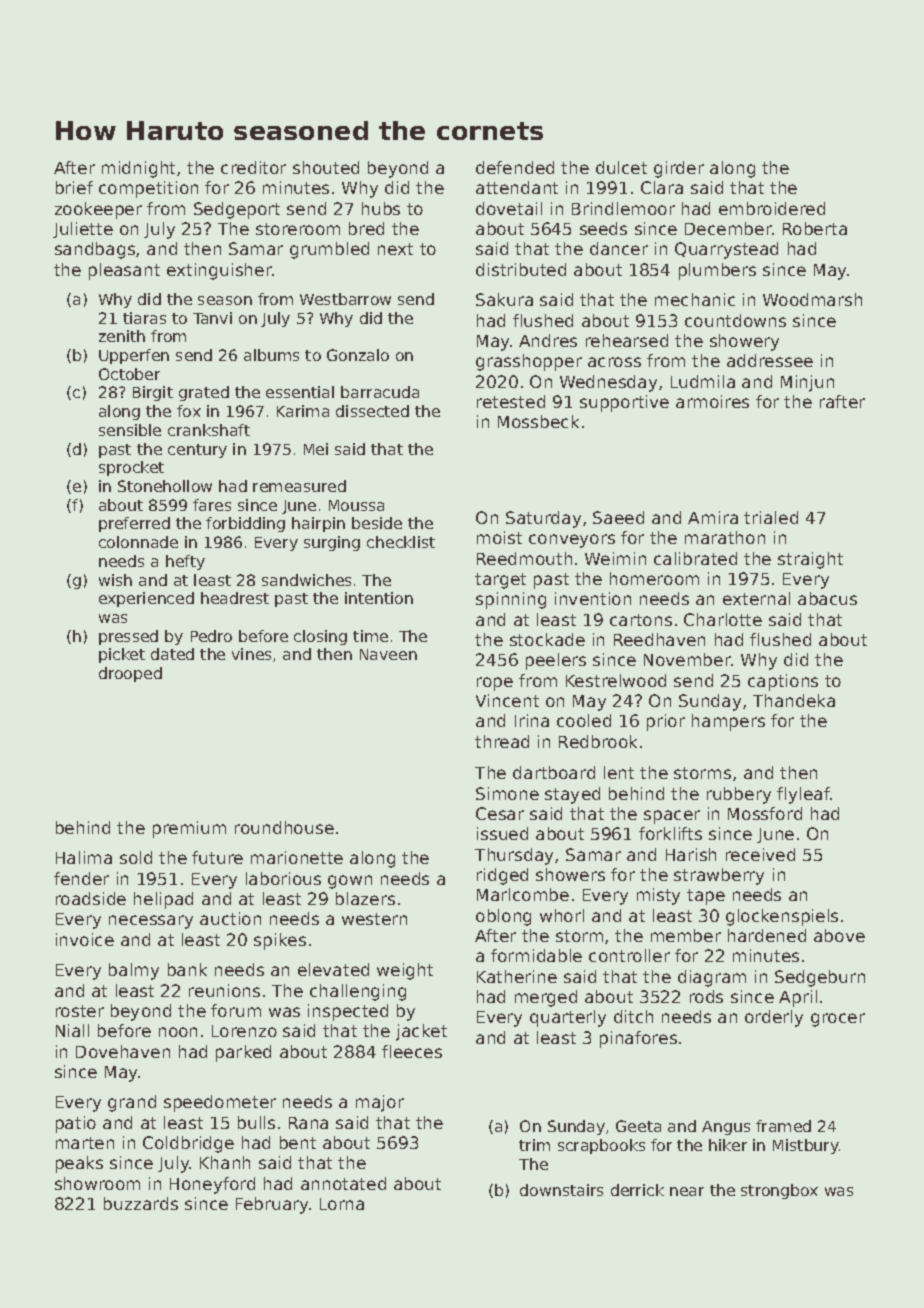  Describe the element at coordinates (691, 854) in the screenshot. I see `Harish` at that location.
